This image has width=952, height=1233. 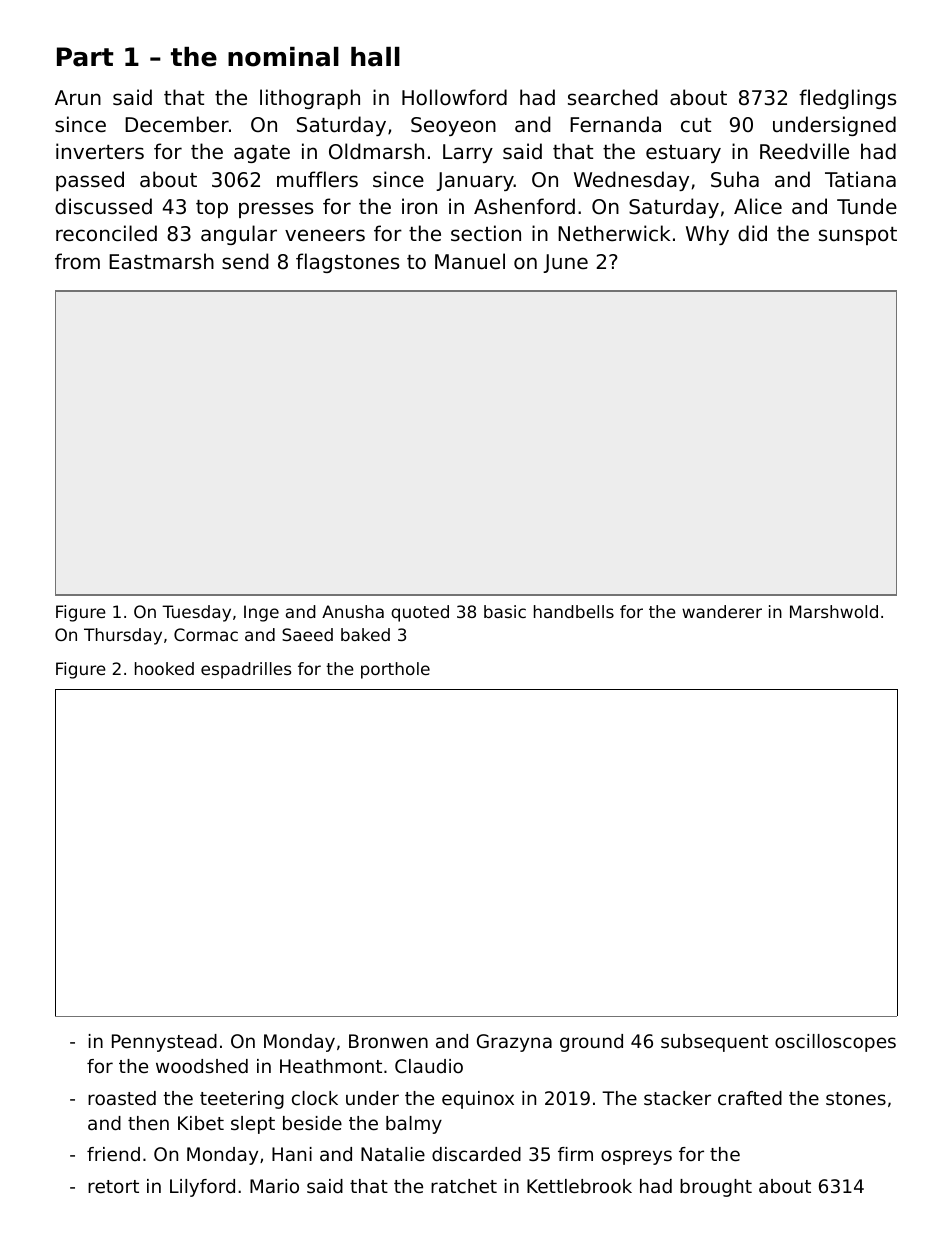 I want to click on sunspot, so click(x=858, y=236).
